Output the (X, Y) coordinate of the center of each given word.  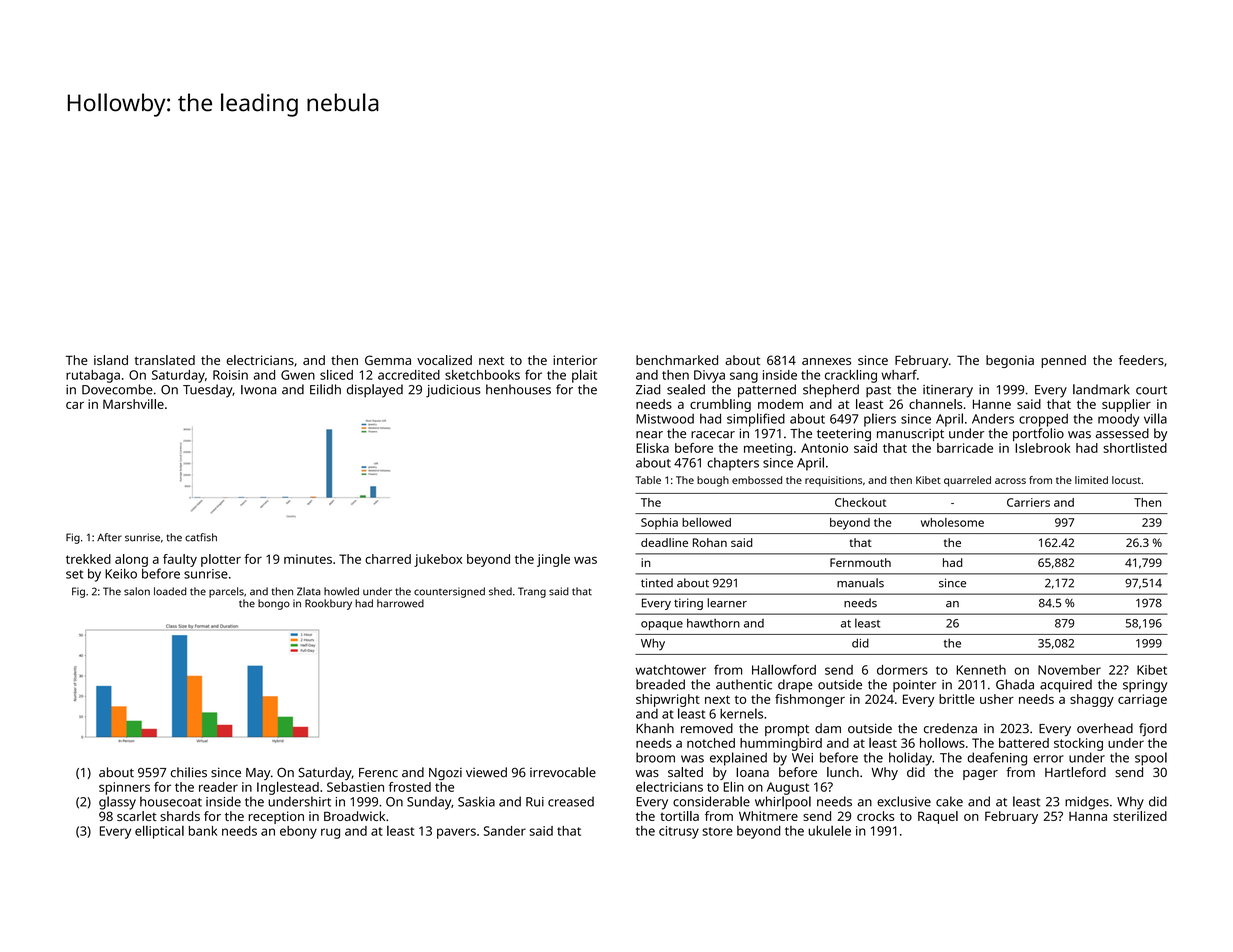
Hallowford (784, 669)
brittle (957, 699)
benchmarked (677, 360)
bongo (274, 604)
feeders (1141, 360)
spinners (124, 788)
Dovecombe (117, 389)
